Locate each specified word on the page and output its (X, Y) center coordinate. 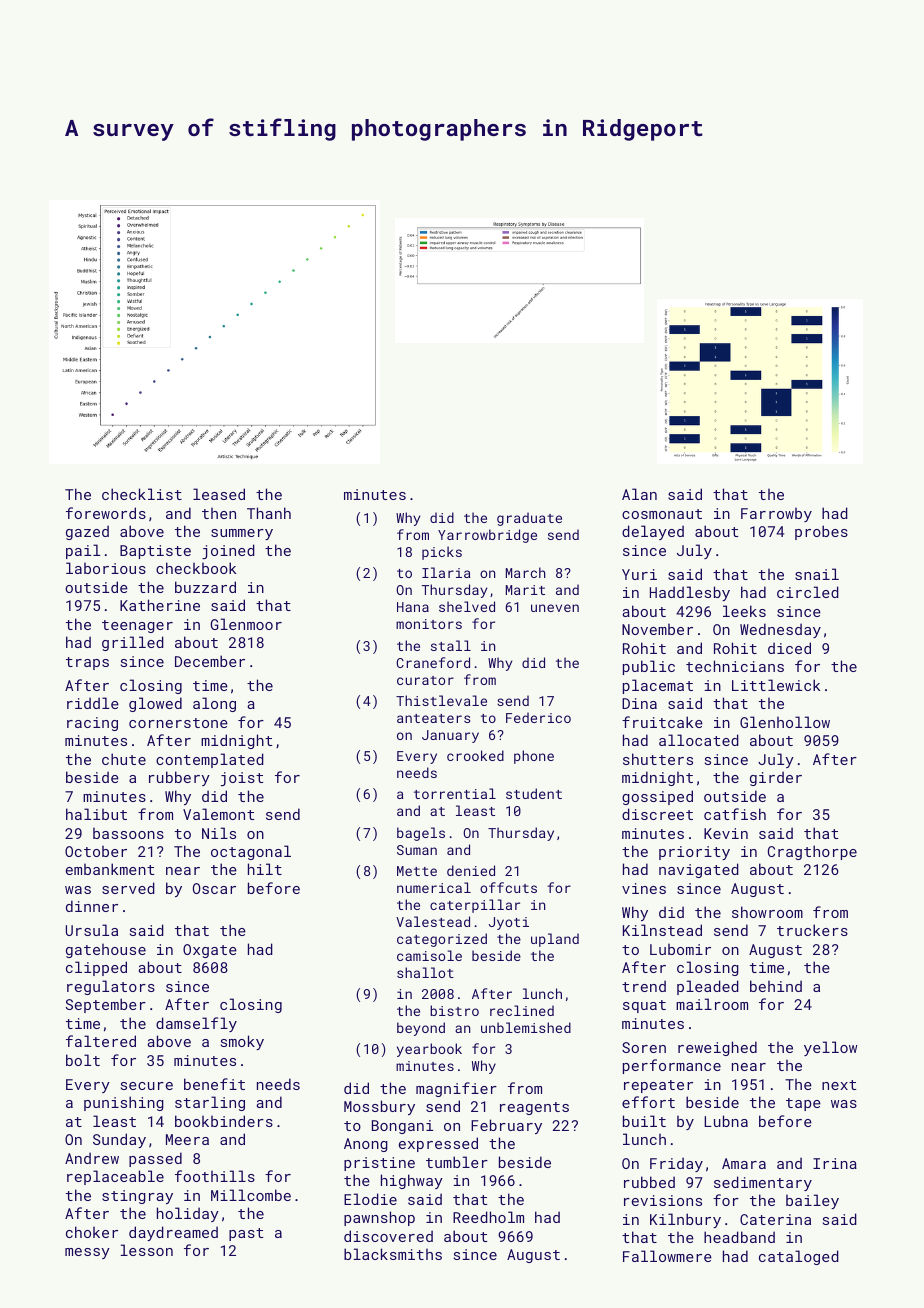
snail (817, 574)
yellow (830, 1048)
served (128, 888)
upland (555, 940)
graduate (529, 519)
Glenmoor (246, 624)
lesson (147, 1250)
